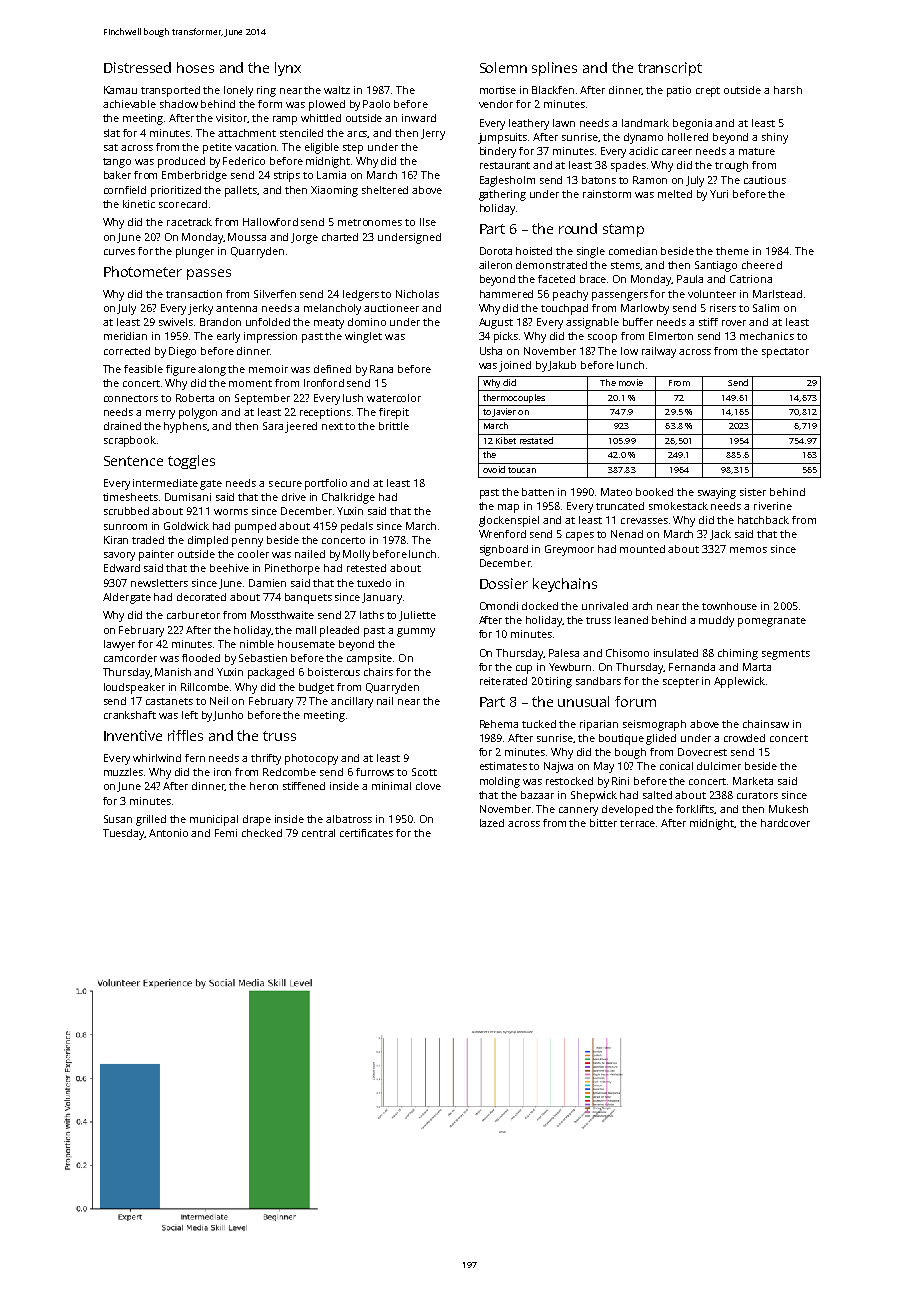  What do you see at coordinates (785, 353) in the image?
I see `spectator` at bounding box center [785, 353].
